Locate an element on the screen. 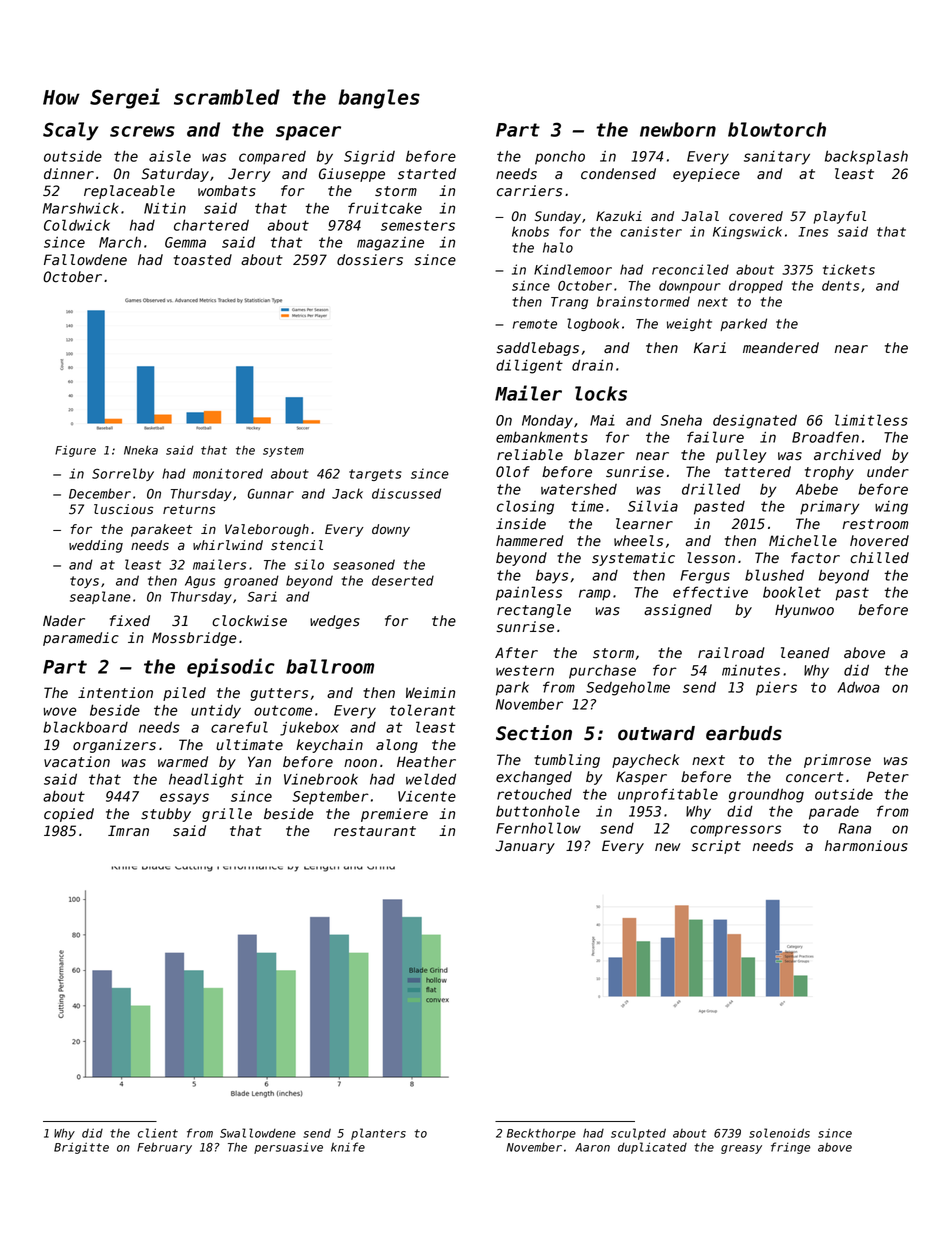 This screenshot has width=952, height=1233. organizers is located at coordinates (114, 746).
